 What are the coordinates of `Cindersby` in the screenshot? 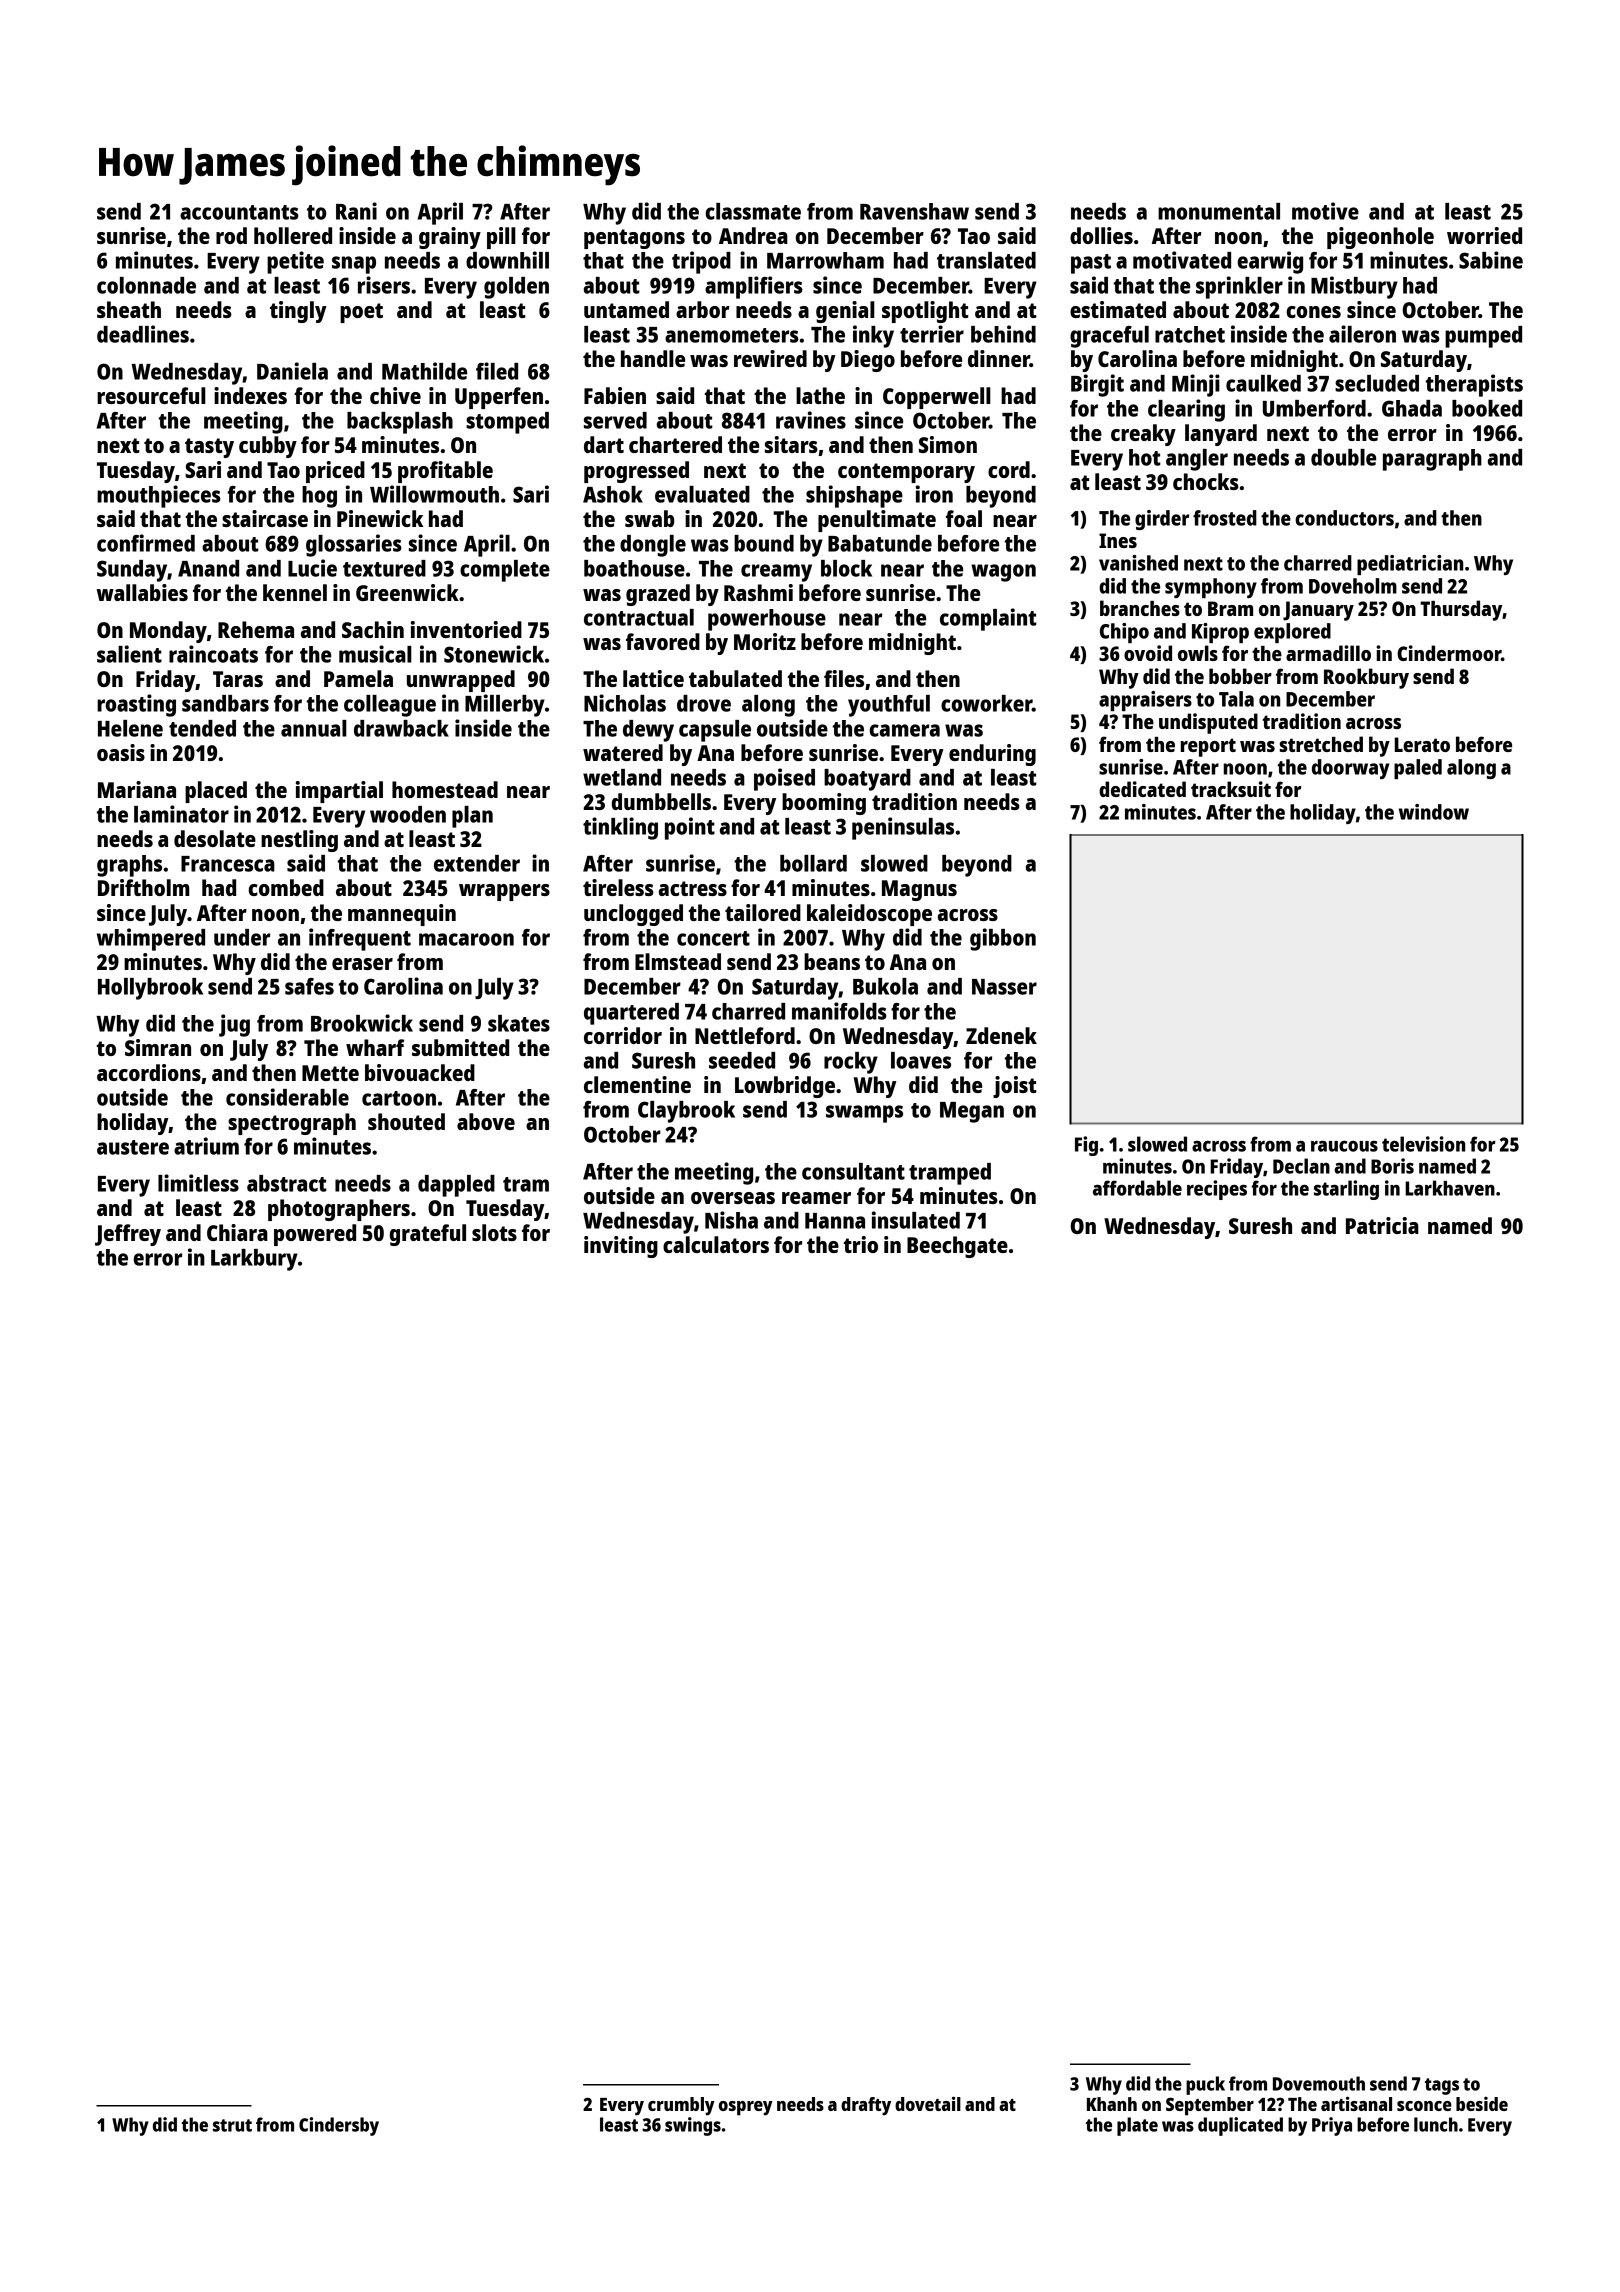 It's located at (339, 2126).
